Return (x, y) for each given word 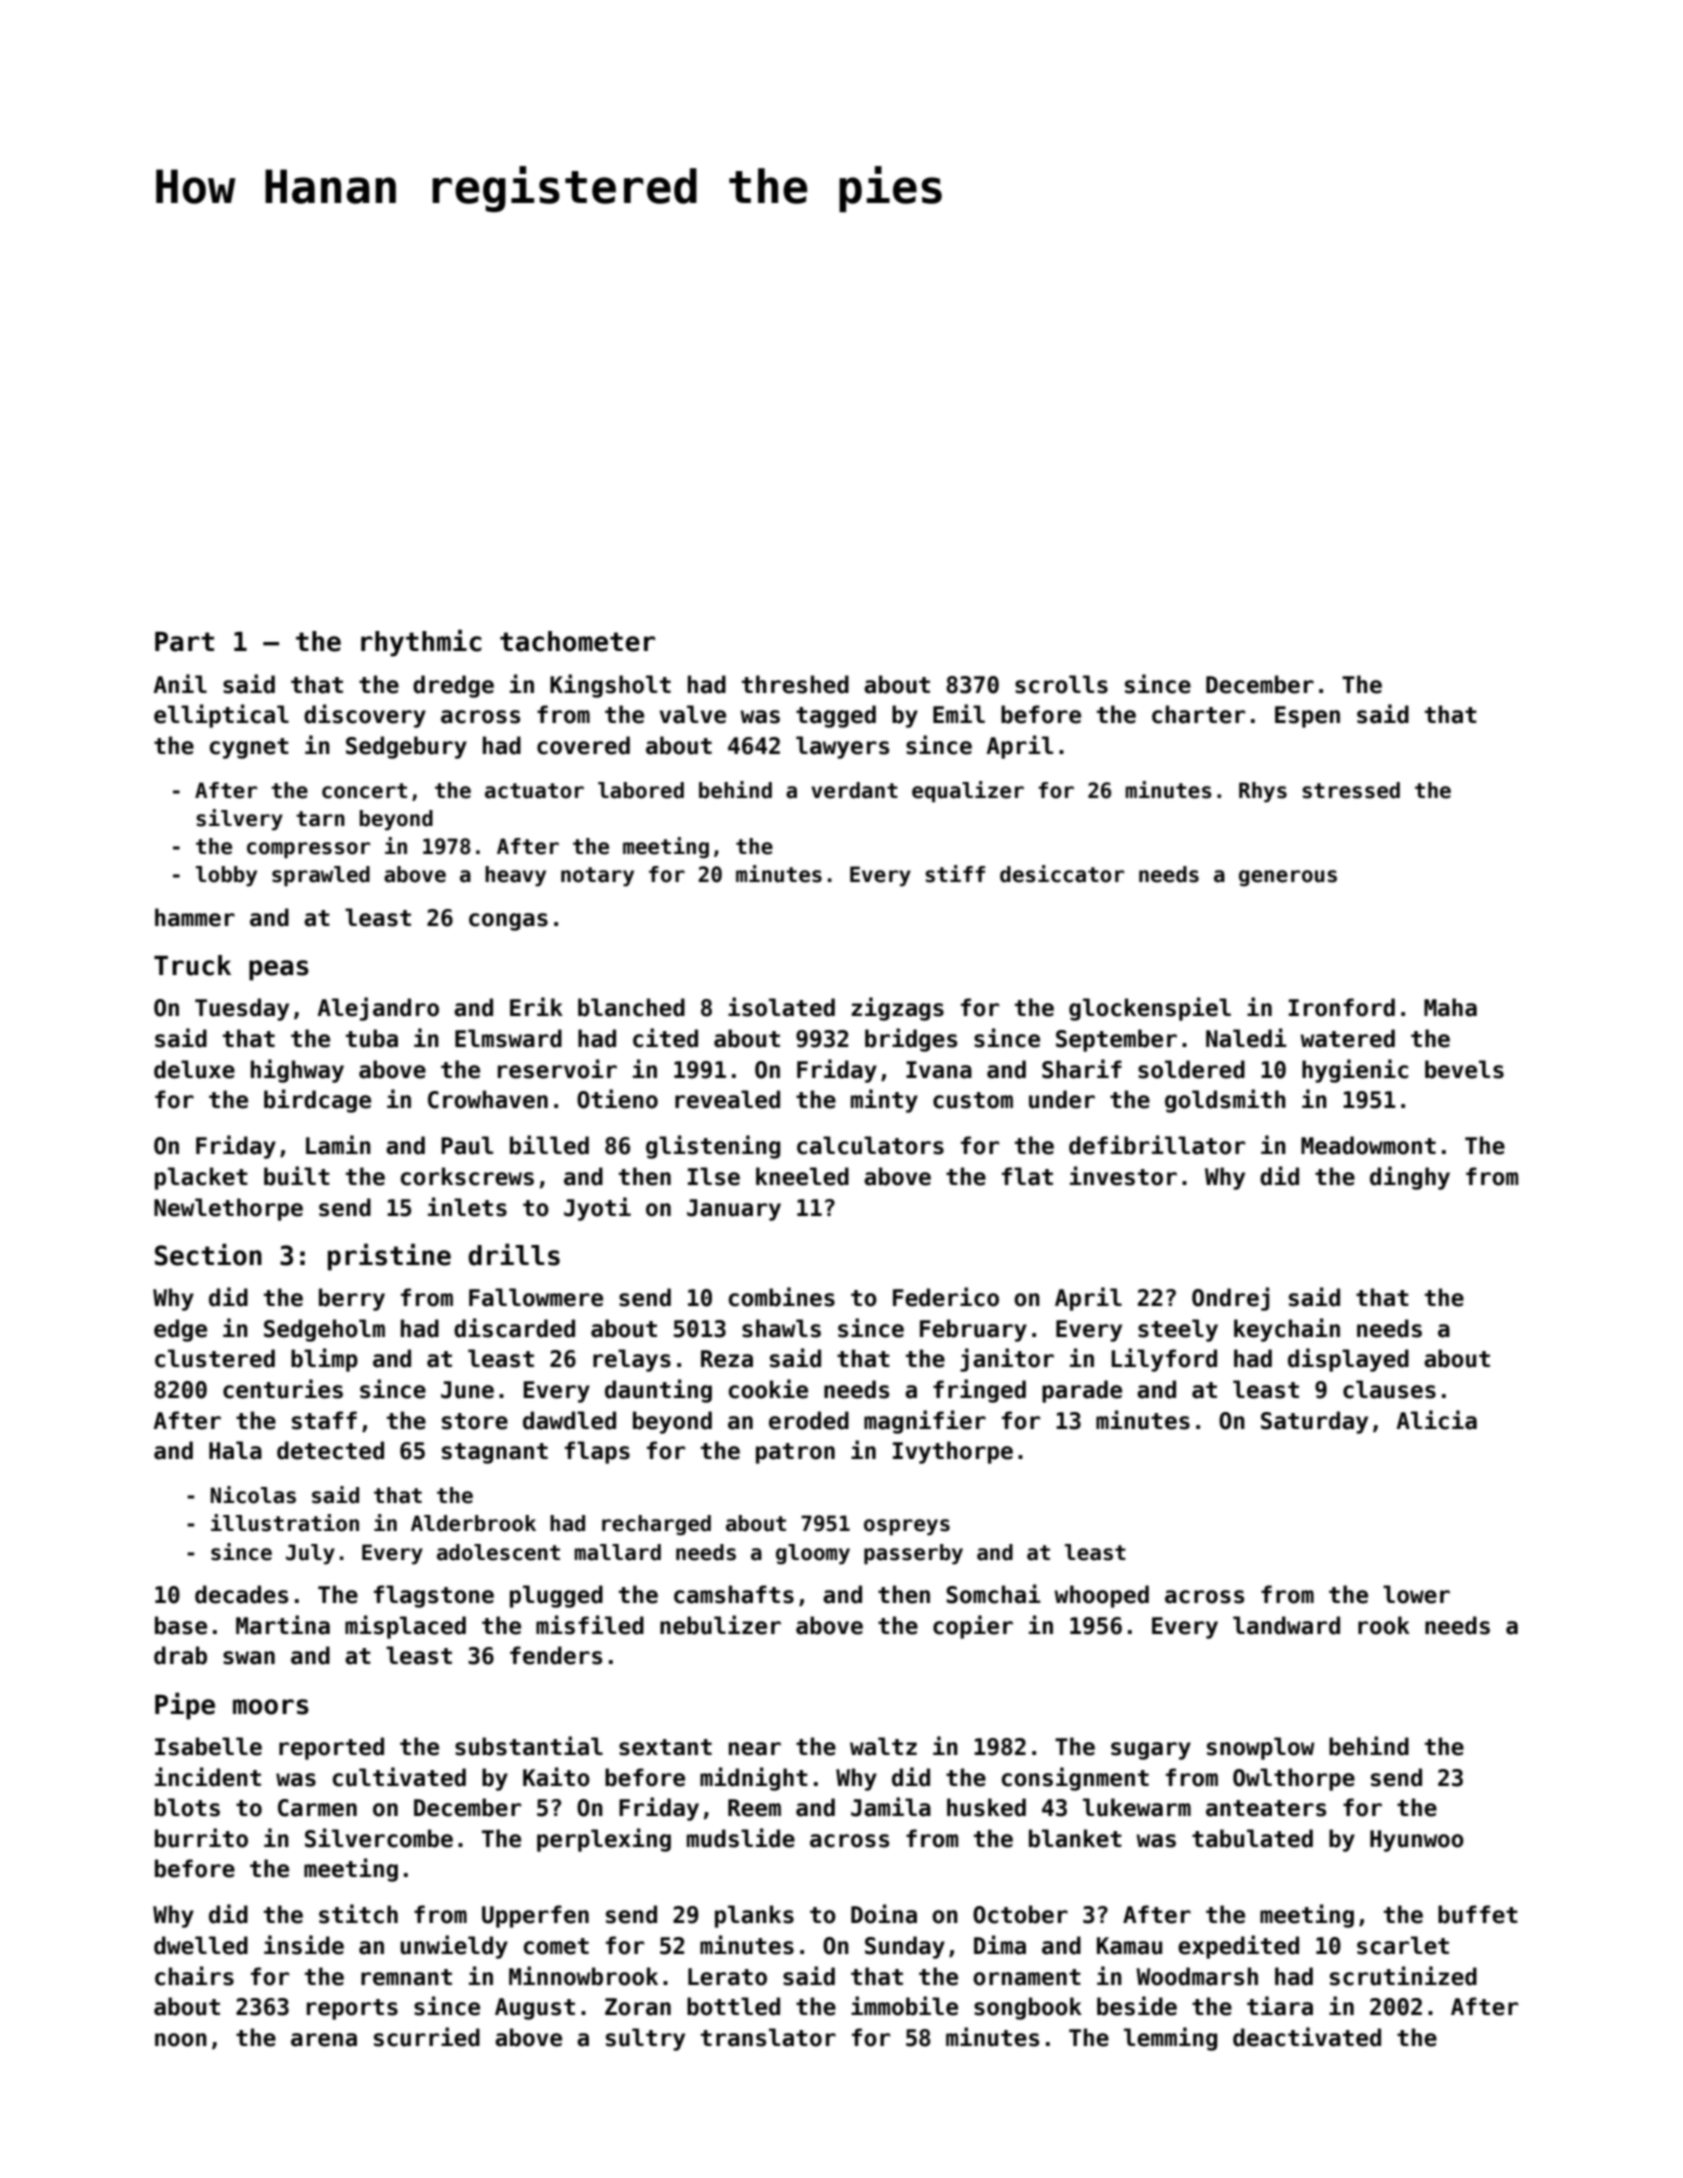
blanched (631, 1007)
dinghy (1410, 1178)
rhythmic (421, 643)
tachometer (577, 641)
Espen (1307, 717)
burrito (201, 1838)
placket (201, 1178)
